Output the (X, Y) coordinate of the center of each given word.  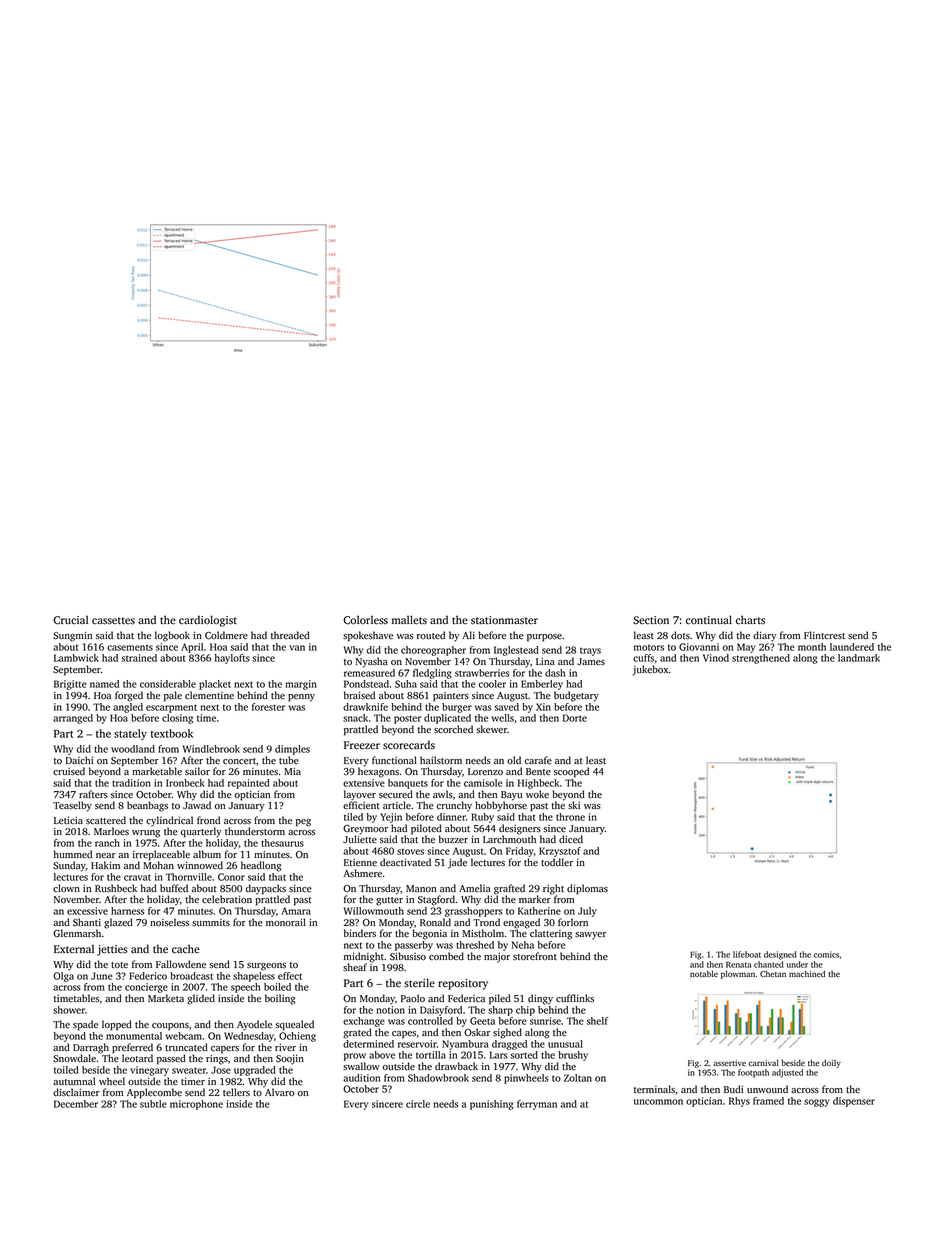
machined (807, 973)
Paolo (413, 998)
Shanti (87, 922)
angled (128, 708)
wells (503, 718)
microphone (196, 1105)
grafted (509, 889)
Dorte (575, 718)
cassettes (113, 621)
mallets (409, 620)
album (207, 854)
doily (831, 1063)
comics (826, 954)
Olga (63, 977)
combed (446, 956)
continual (709, 620)
